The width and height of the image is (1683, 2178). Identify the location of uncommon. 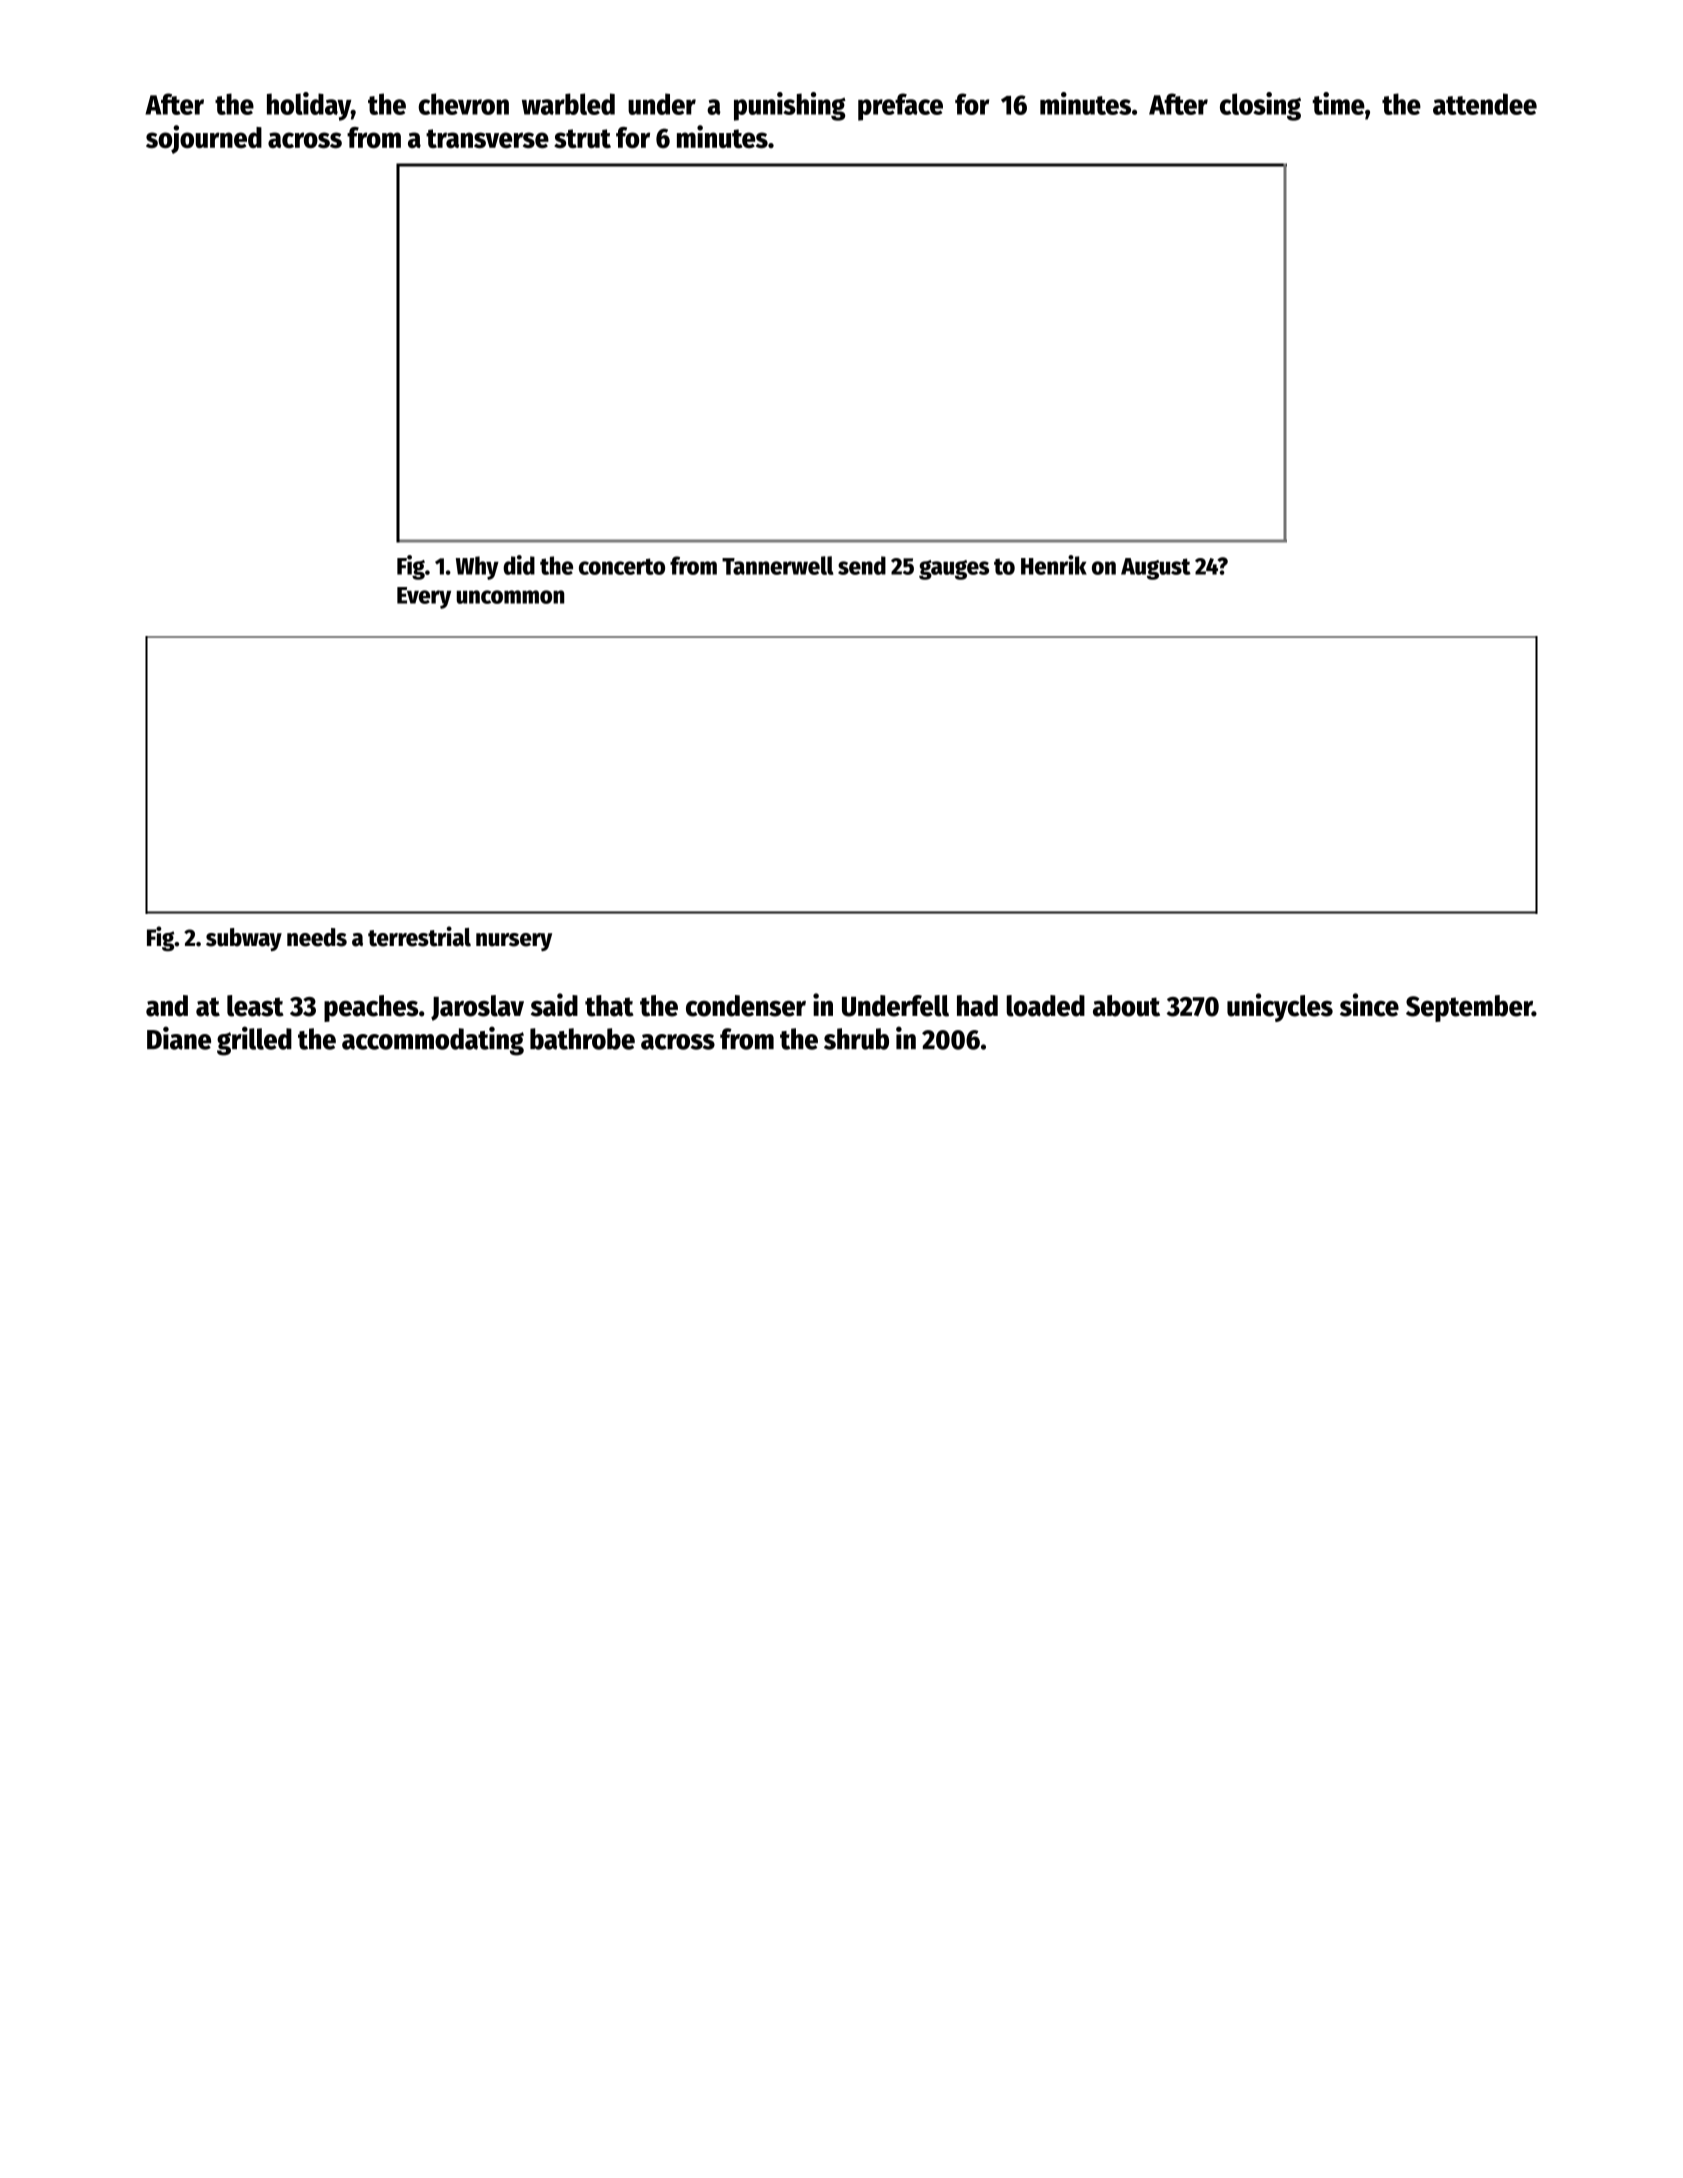
(510, 597).
